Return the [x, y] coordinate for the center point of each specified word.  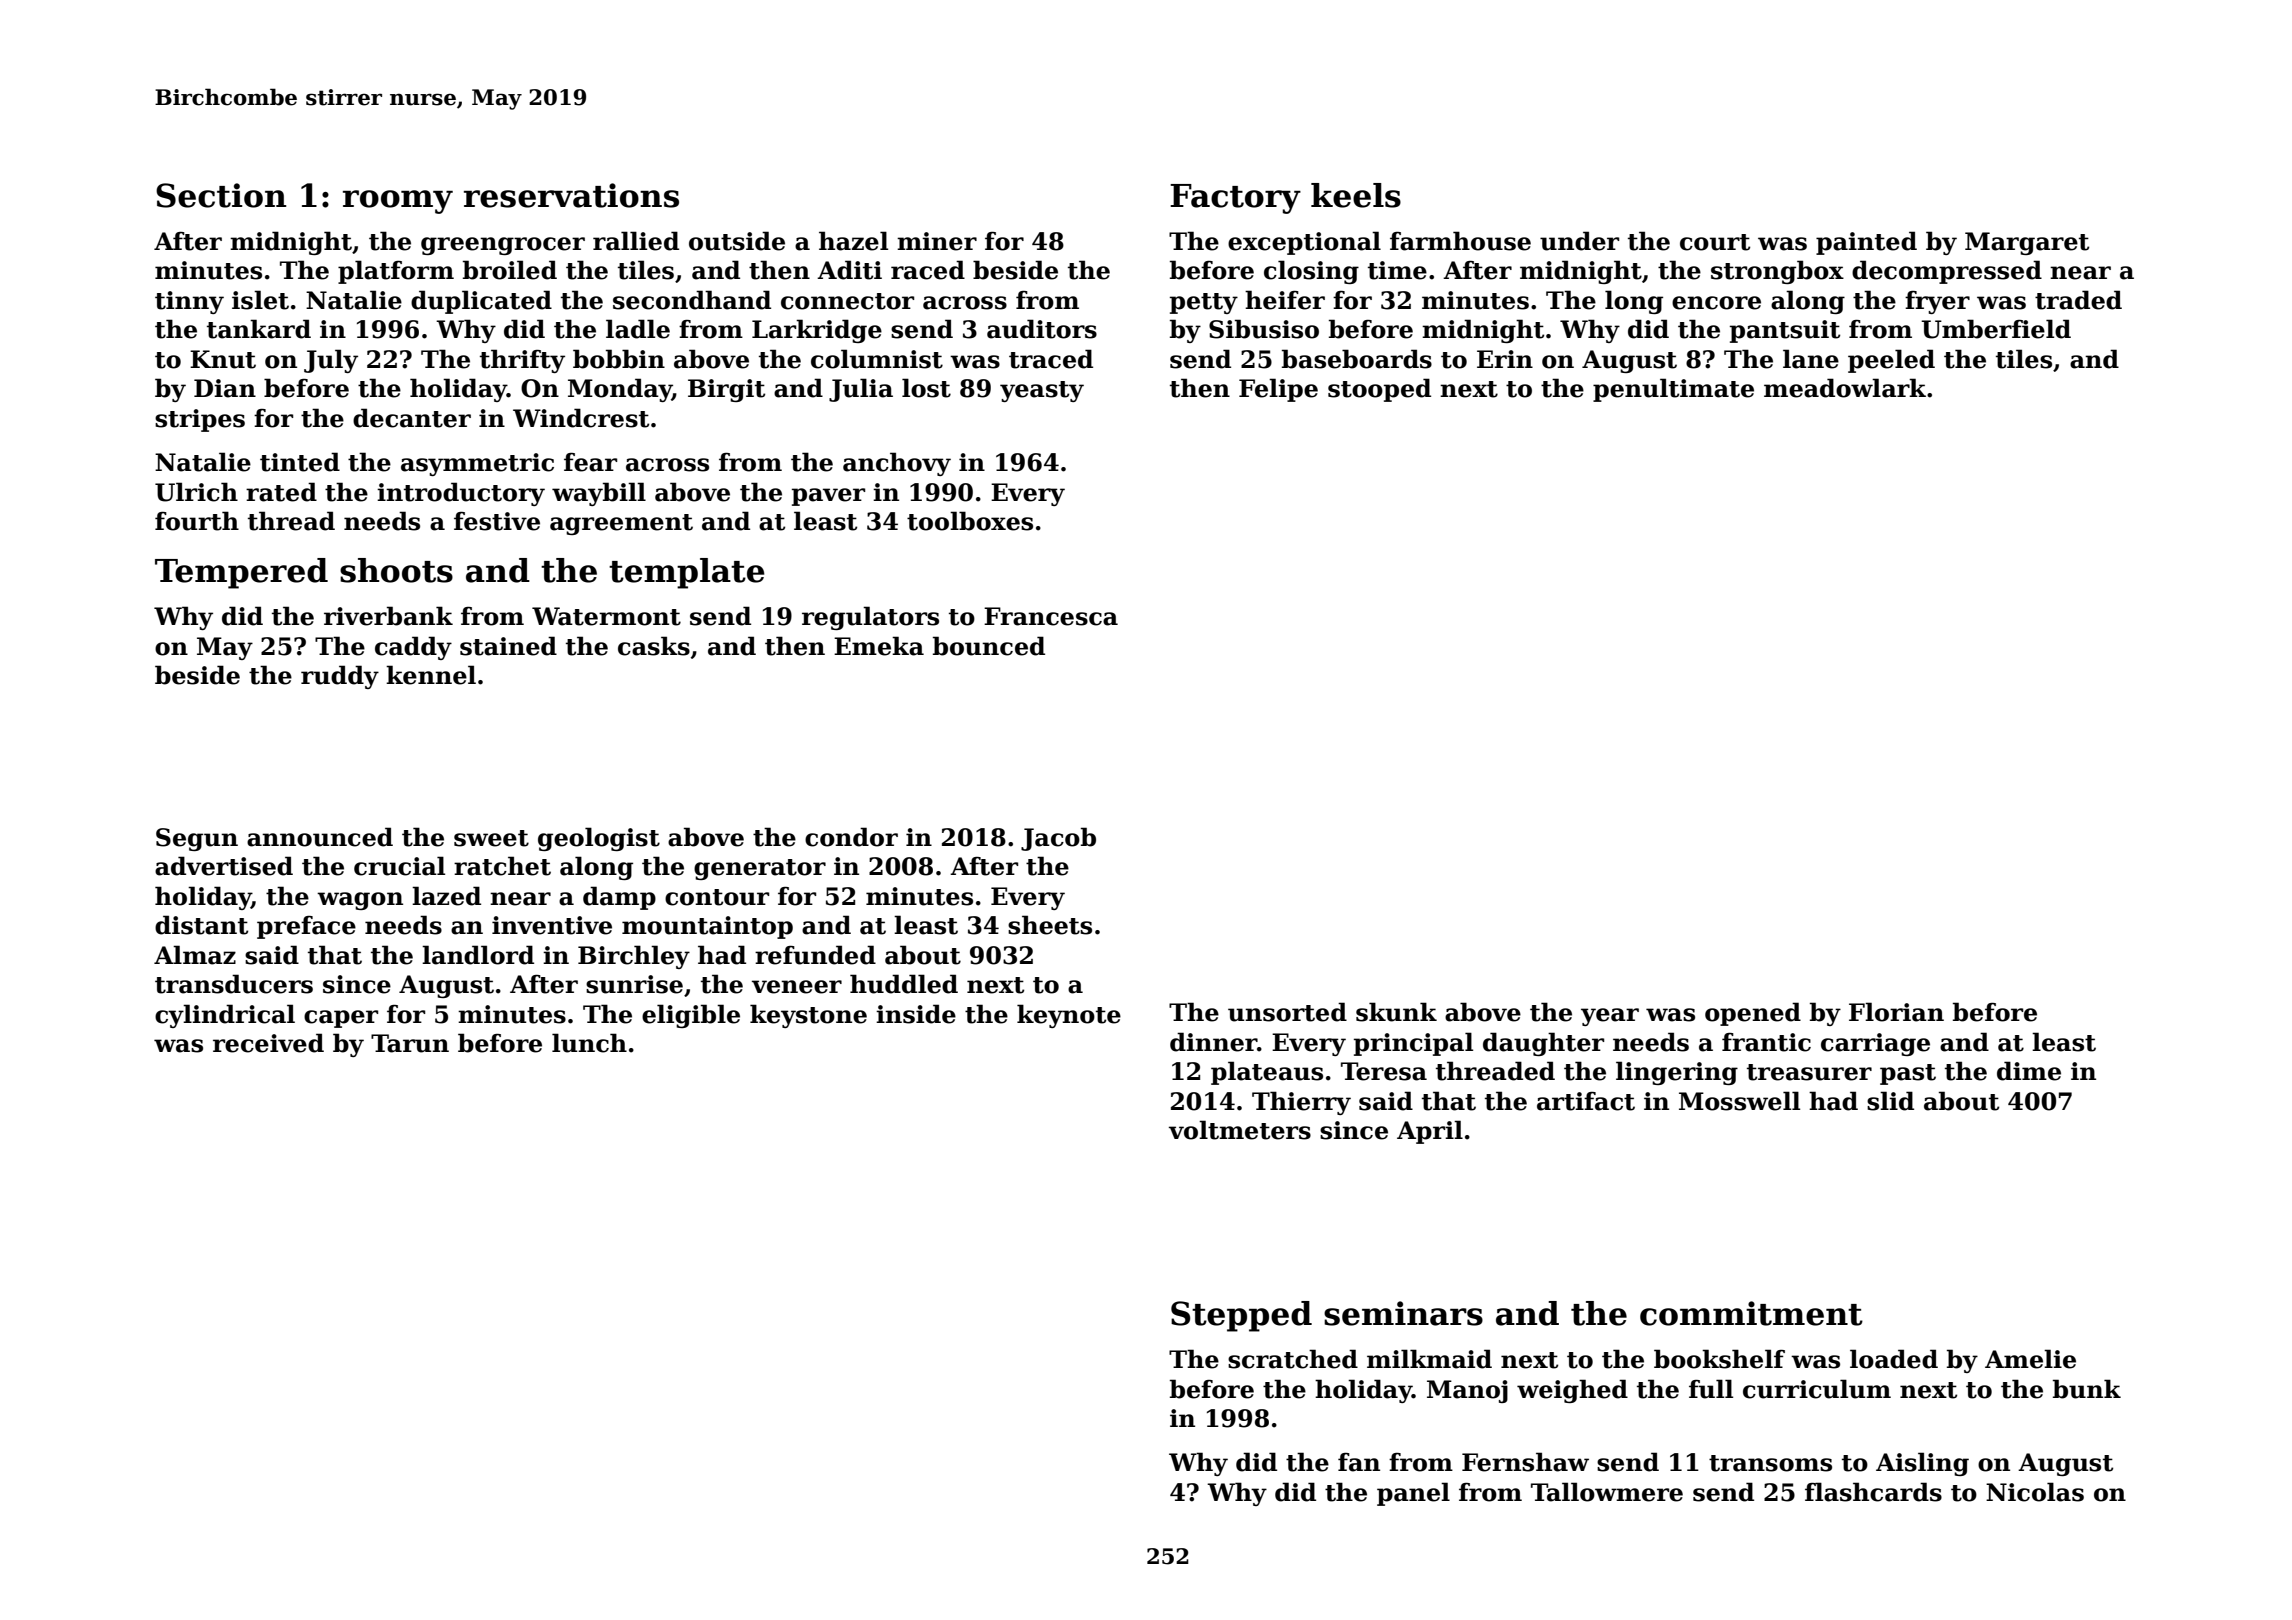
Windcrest [581, 418]
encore [1716, 303]
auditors [1042, 329]
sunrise [634, 984]
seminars [1403, 1313]
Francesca [1051, 616]
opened [1753, 1014]
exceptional [1304, 243]
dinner [1213, 1042]
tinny [189, 302]
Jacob [1058, 839]
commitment [1751, 1313]
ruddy [340, 677]
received [268, 1043]
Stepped [1241, 1316]
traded [2078, 300]
